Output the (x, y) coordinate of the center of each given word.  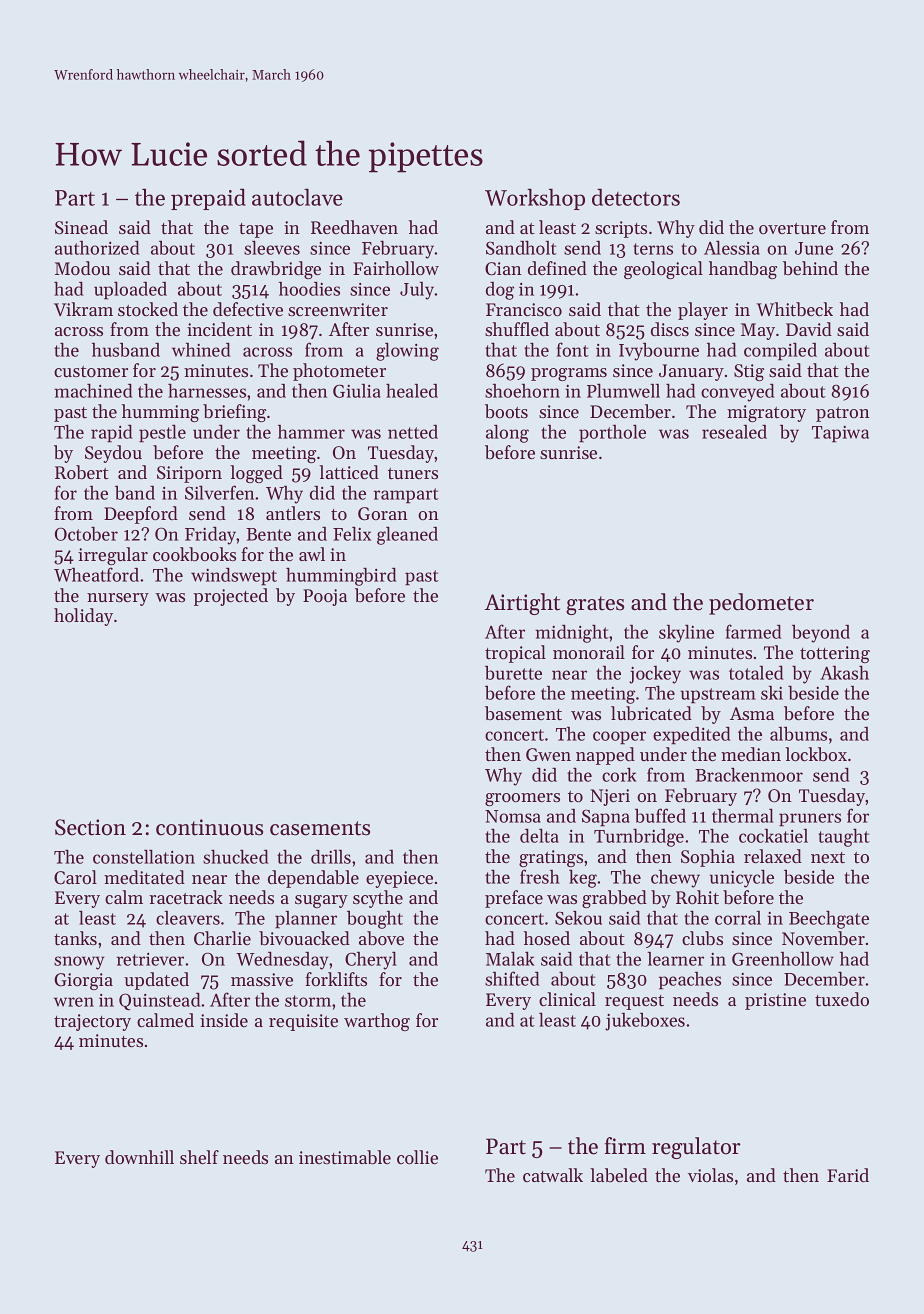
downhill (139, 1157)
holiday (83, 617)
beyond (821, 634)
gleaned (407, 535)
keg (583, 878)
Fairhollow (396, 268)
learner (675, 959)
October (86, 534)
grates (595, 605)
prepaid (208, 199)
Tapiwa (840, 434)
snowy (79, 963)
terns (653, 249)
